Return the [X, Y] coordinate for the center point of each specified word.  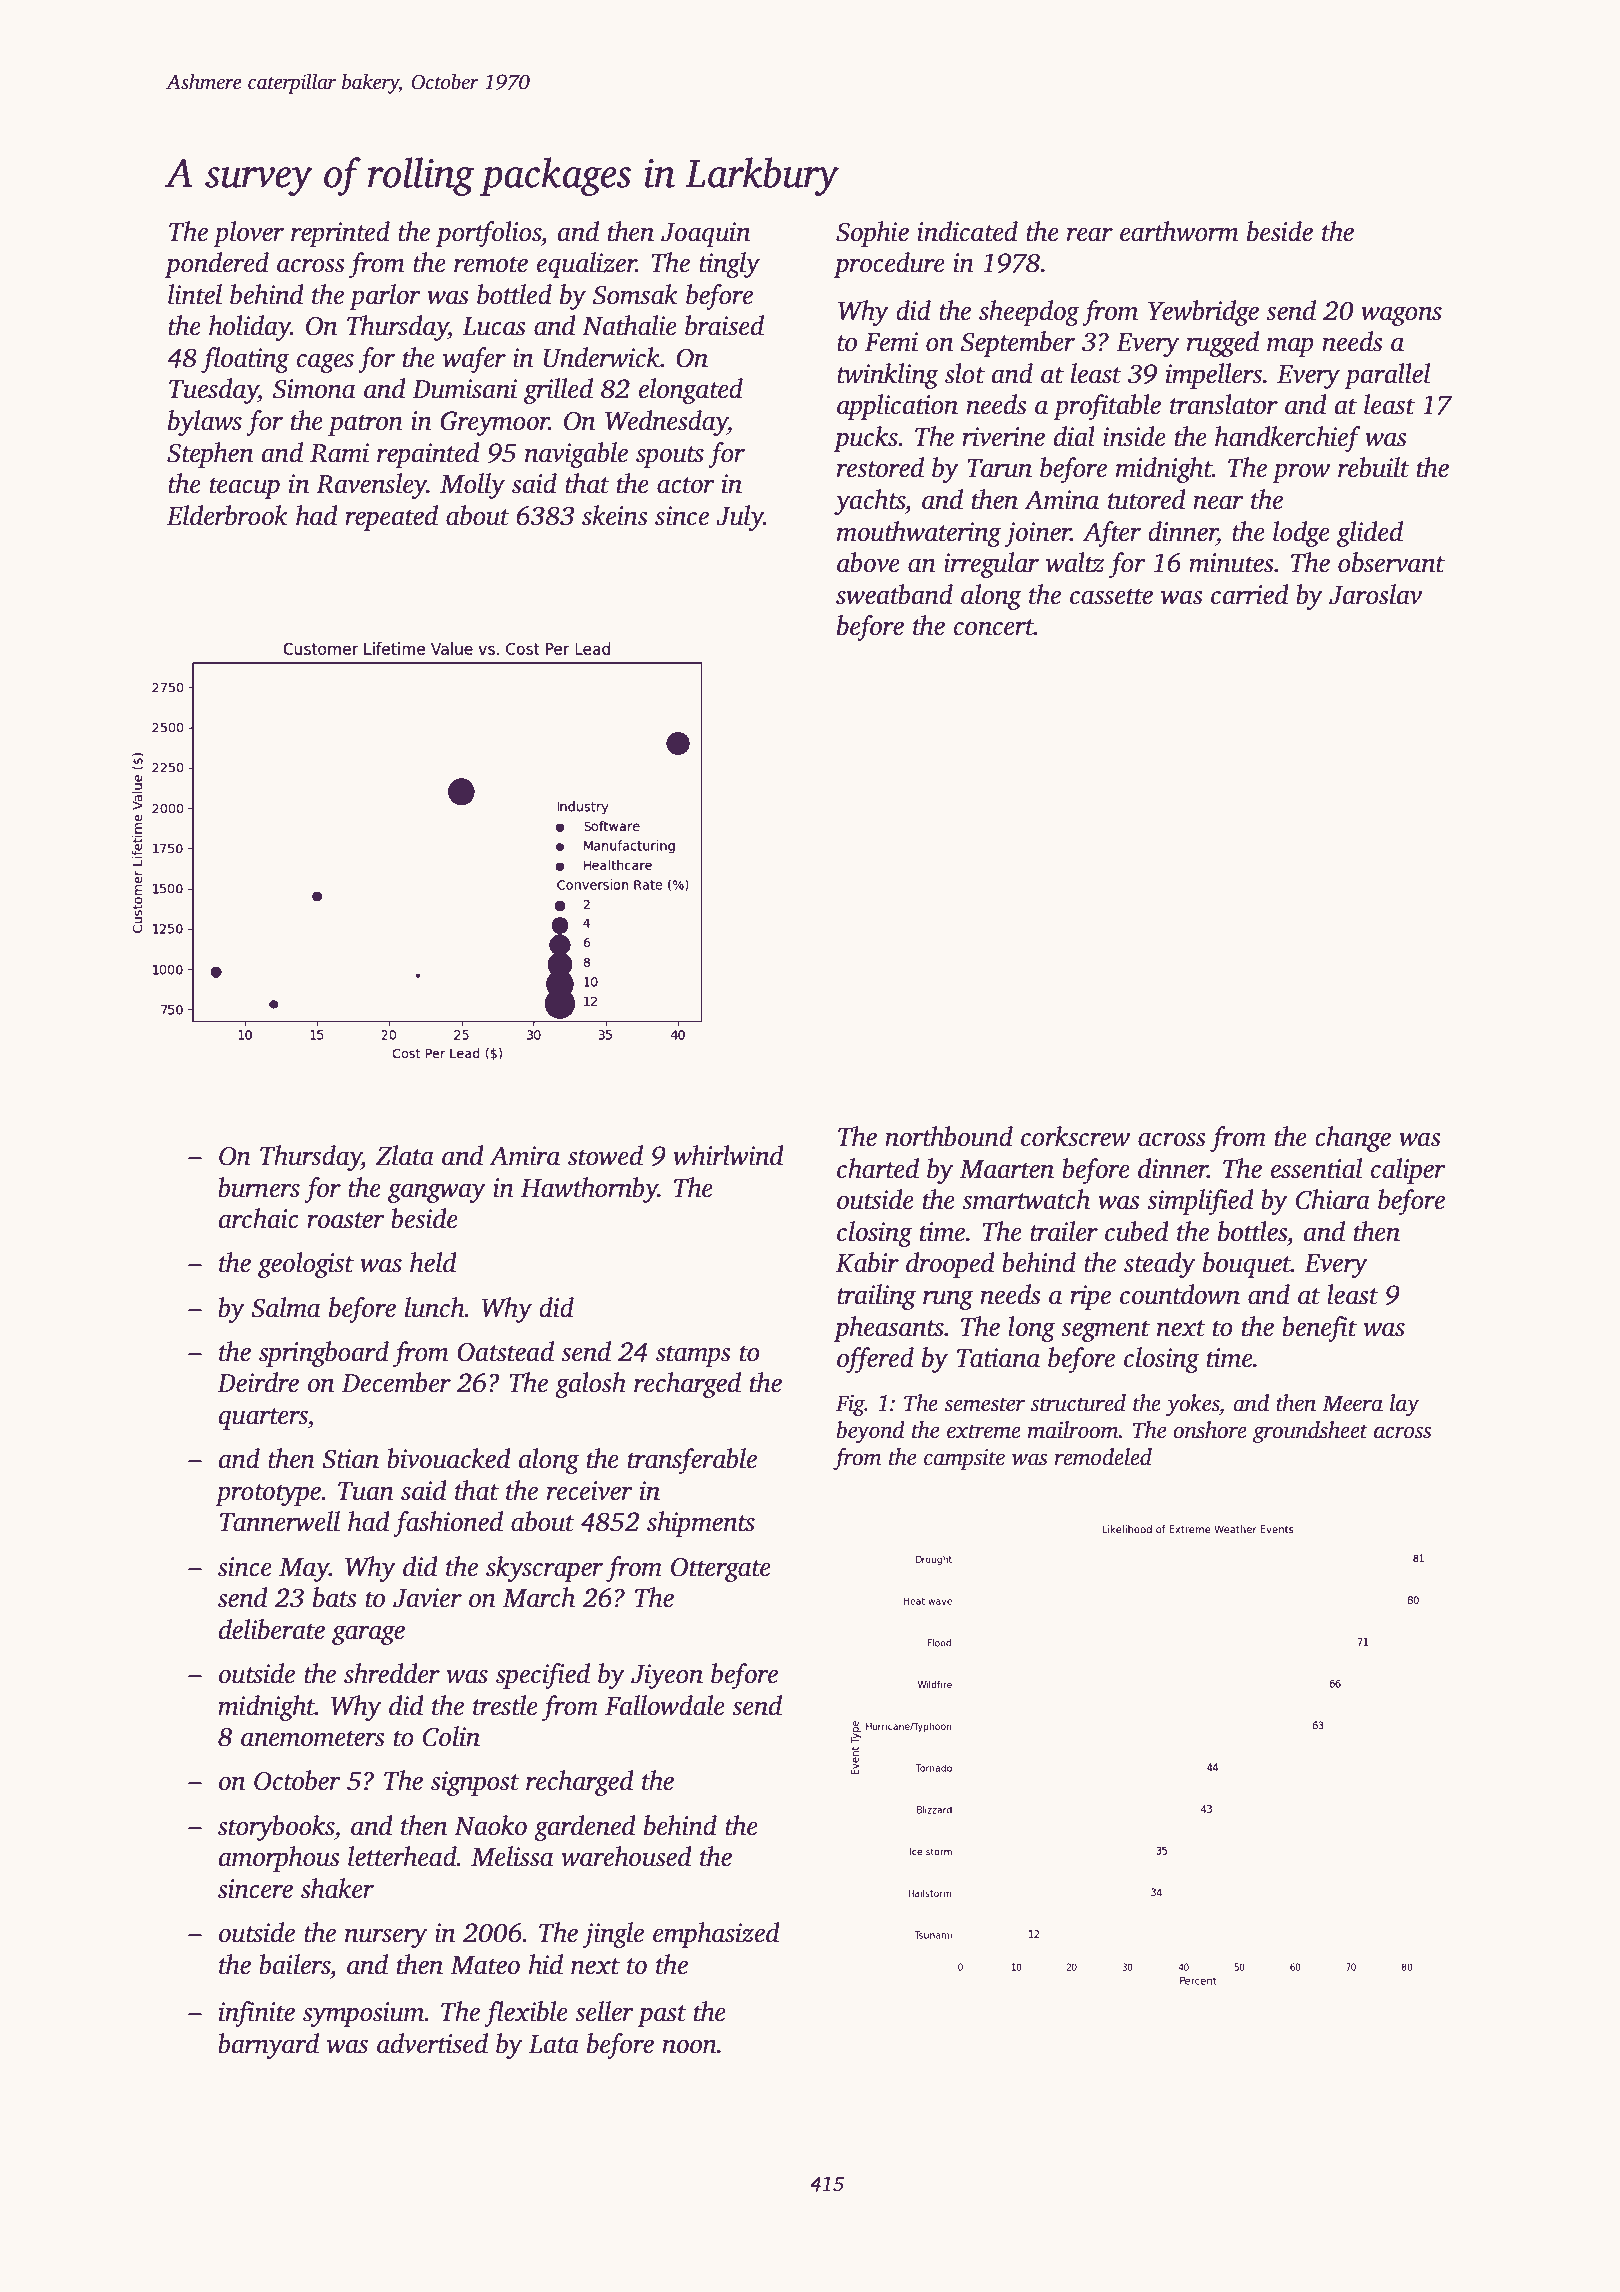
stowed [605, 1155]
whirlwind [728, 1155]
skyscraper [544, 1569]
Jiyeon [667, 1676]
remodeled [1103, 1457]
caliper [1408, 1171]
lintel [195, 294]
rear [1090, 234]
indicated [967, 231]
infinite [257, 2014]
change [1353, 1139]
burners [259, 1187]
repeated [391, 518]
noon [689, 2046]
